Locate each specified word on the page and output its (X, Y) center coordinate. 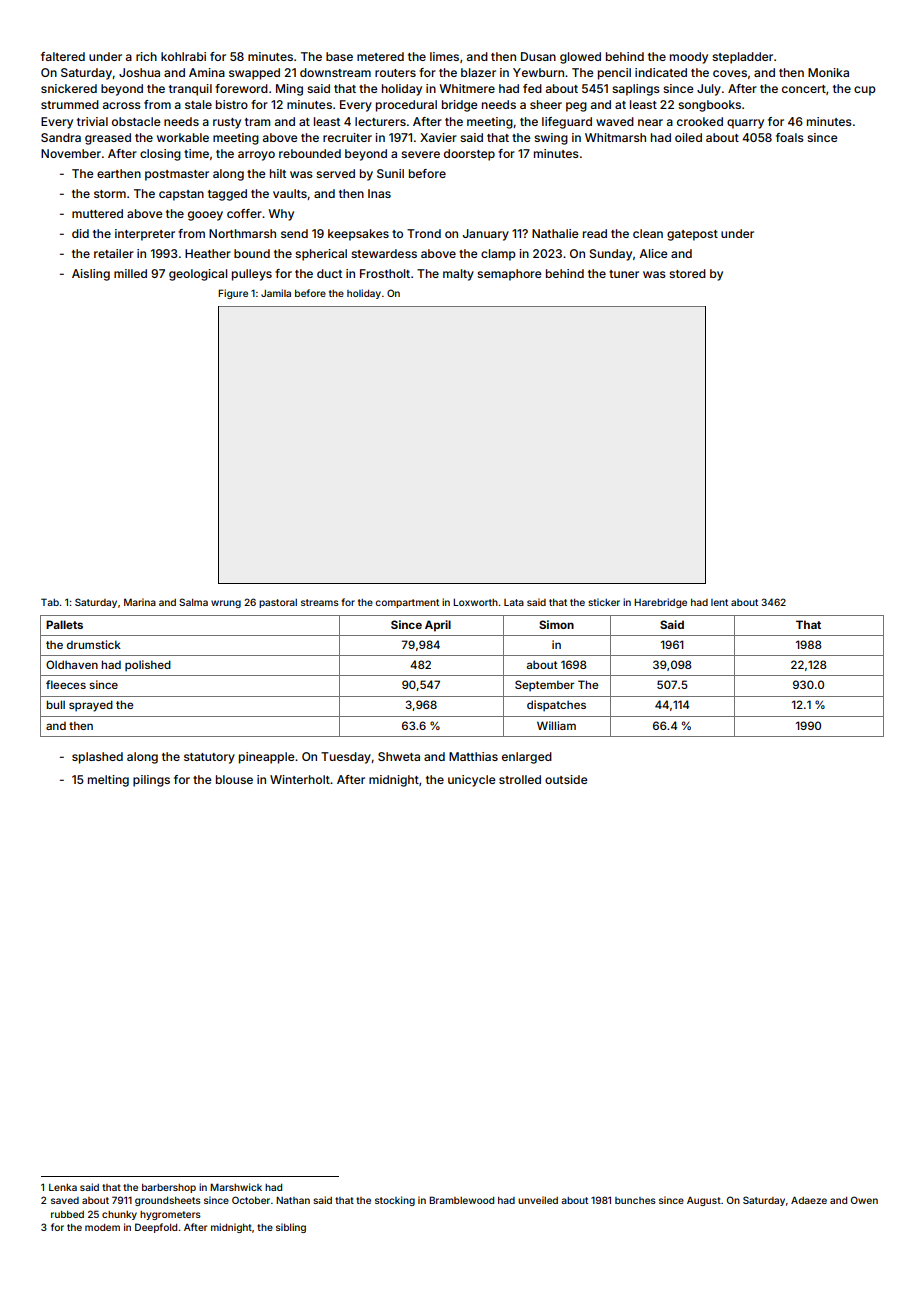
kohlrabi (183, 56)
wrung (226, 604)
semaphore (509, 275)
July (709, 90)
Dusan (538, 56)
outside (566, 779)
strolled (520, 779)
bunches (635, 1200)
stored (687, 273)
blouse (234, 779)
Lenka (63, 1187)
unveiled (538, 1200)
